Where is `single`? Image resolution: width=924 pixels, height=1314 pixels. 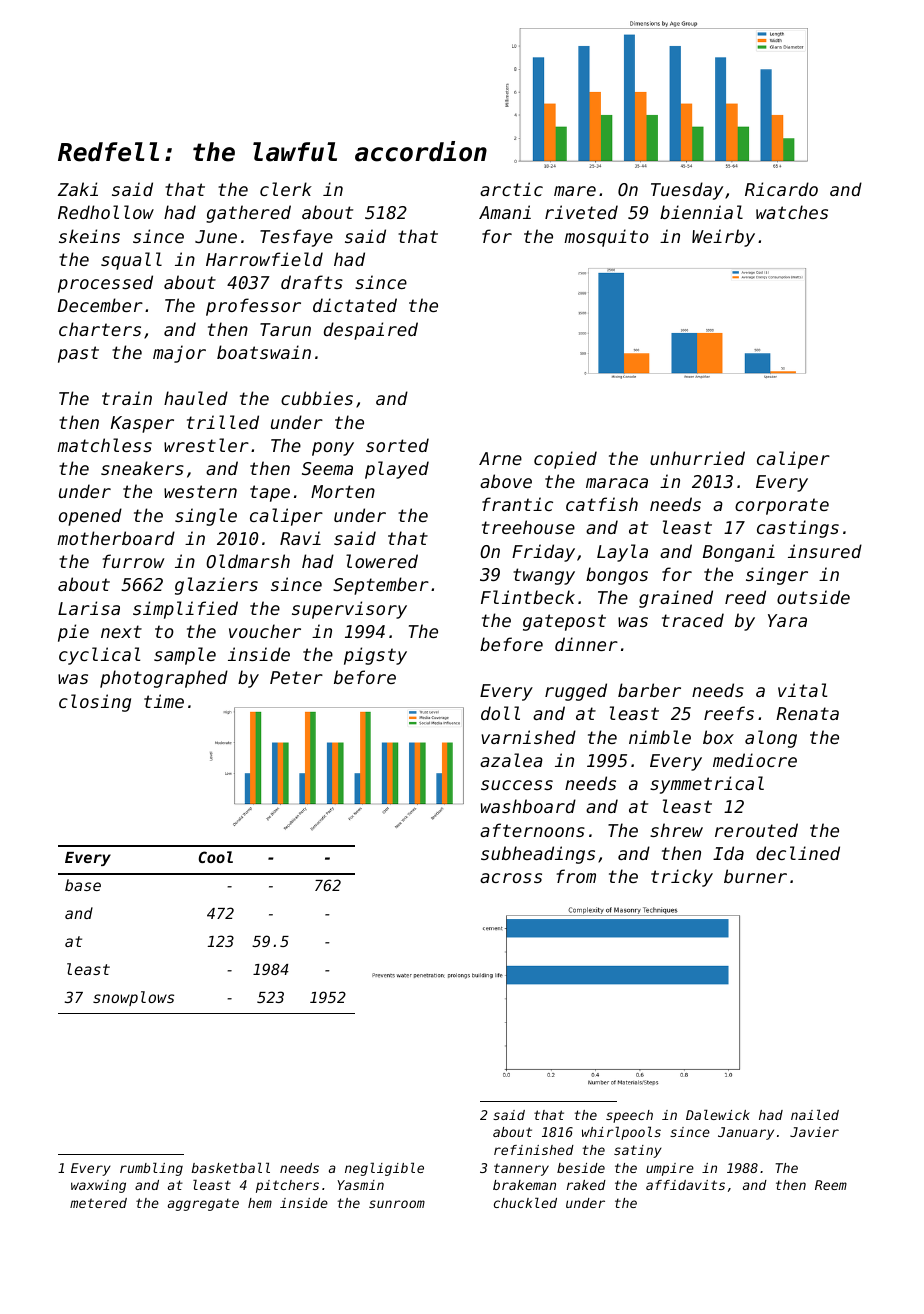
single is located at coordinates (206, 517).
